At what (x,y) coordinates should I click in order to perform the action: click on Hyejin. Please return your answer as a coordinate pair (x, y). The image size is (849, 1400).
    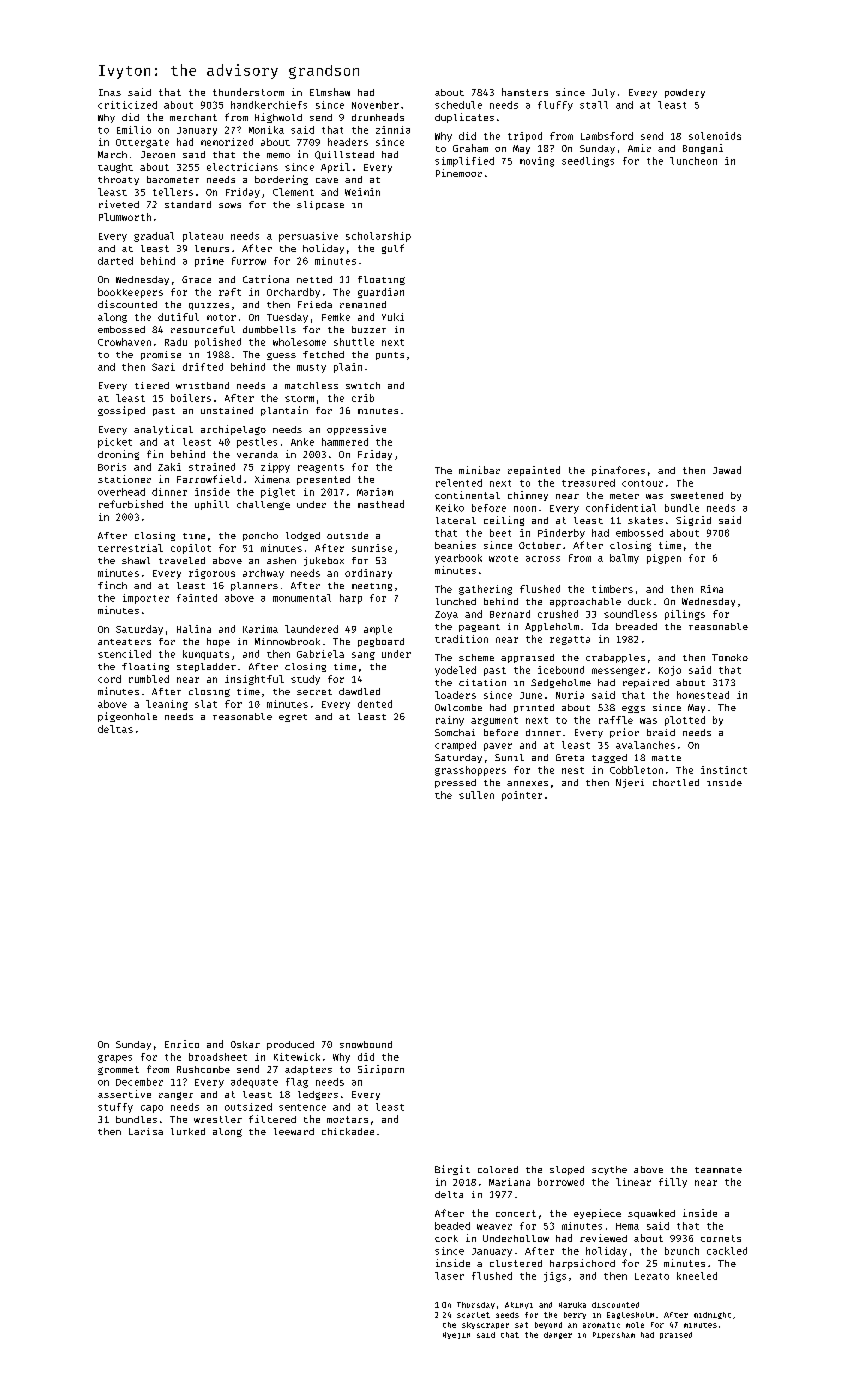
    Looking at the image, I should click on (456, 1335).
